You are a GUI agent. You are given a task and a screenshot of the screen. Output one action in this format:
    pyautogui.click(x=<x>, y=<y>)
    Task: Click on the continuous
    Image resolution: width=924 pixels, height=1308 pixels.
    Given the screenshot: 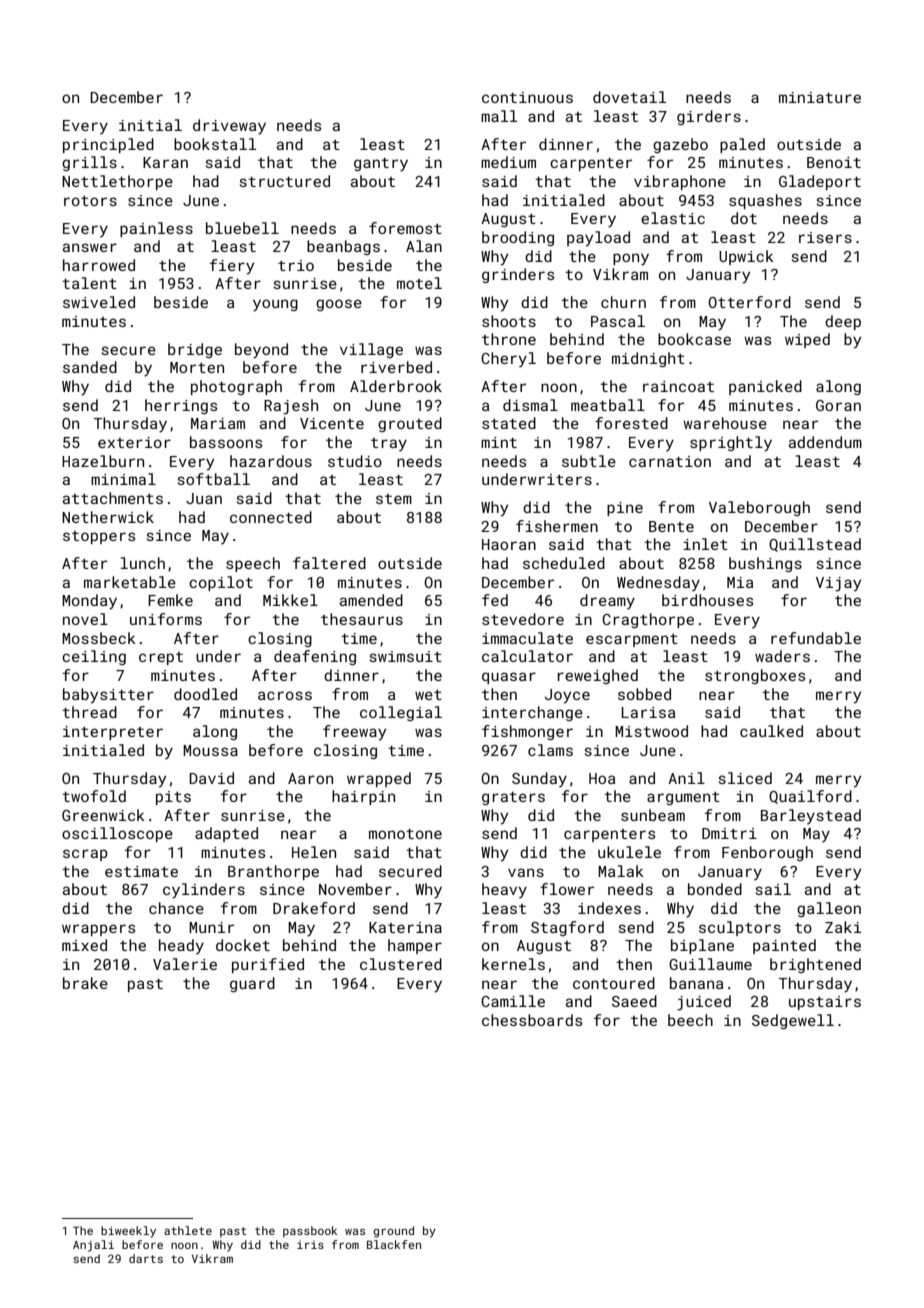 What is the action you would take?
    pyautogui.click(x=527, y=97)
